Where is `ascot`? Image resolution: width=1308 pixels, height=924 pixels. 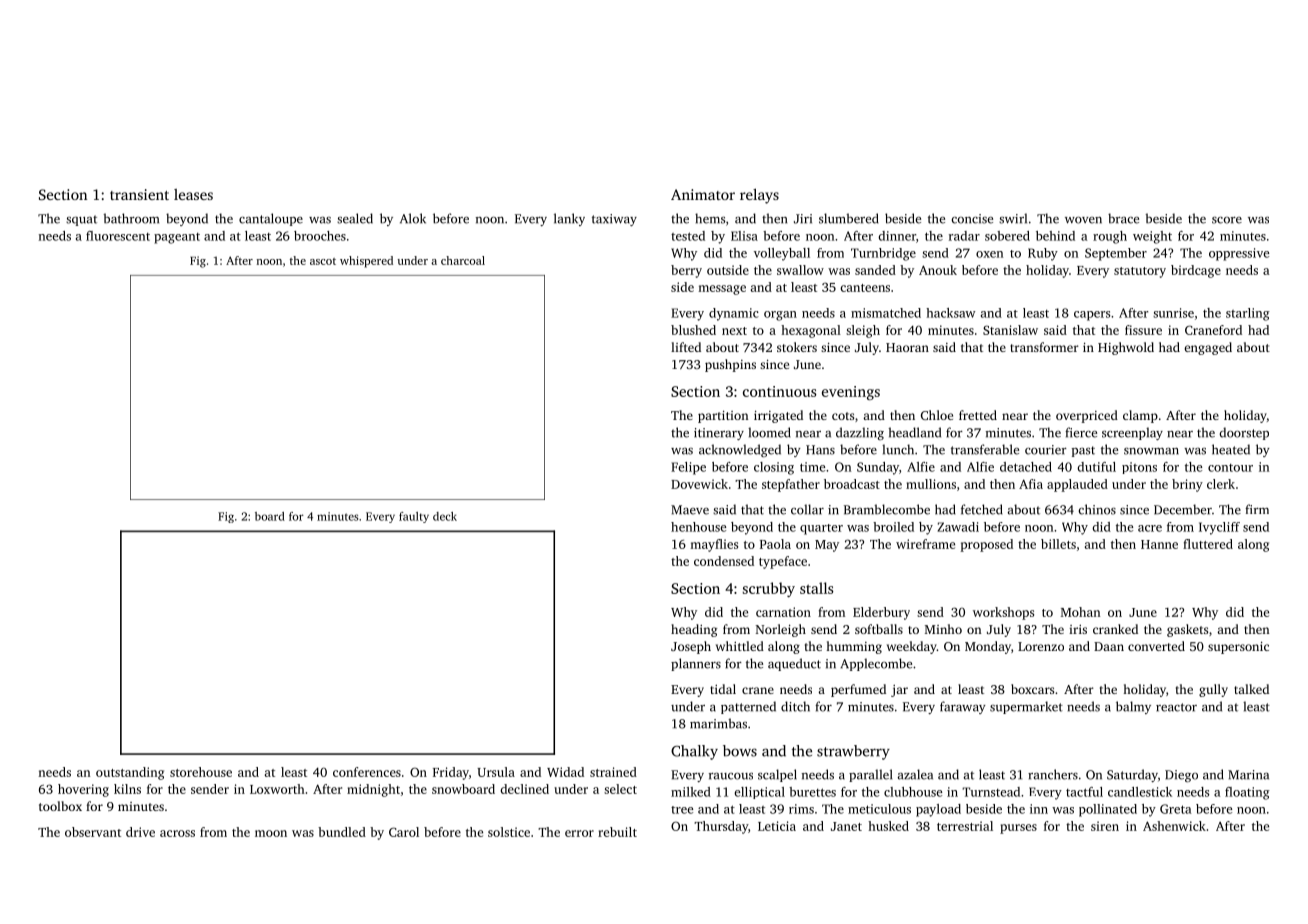 ascot is located at coordinates (323, 261).
